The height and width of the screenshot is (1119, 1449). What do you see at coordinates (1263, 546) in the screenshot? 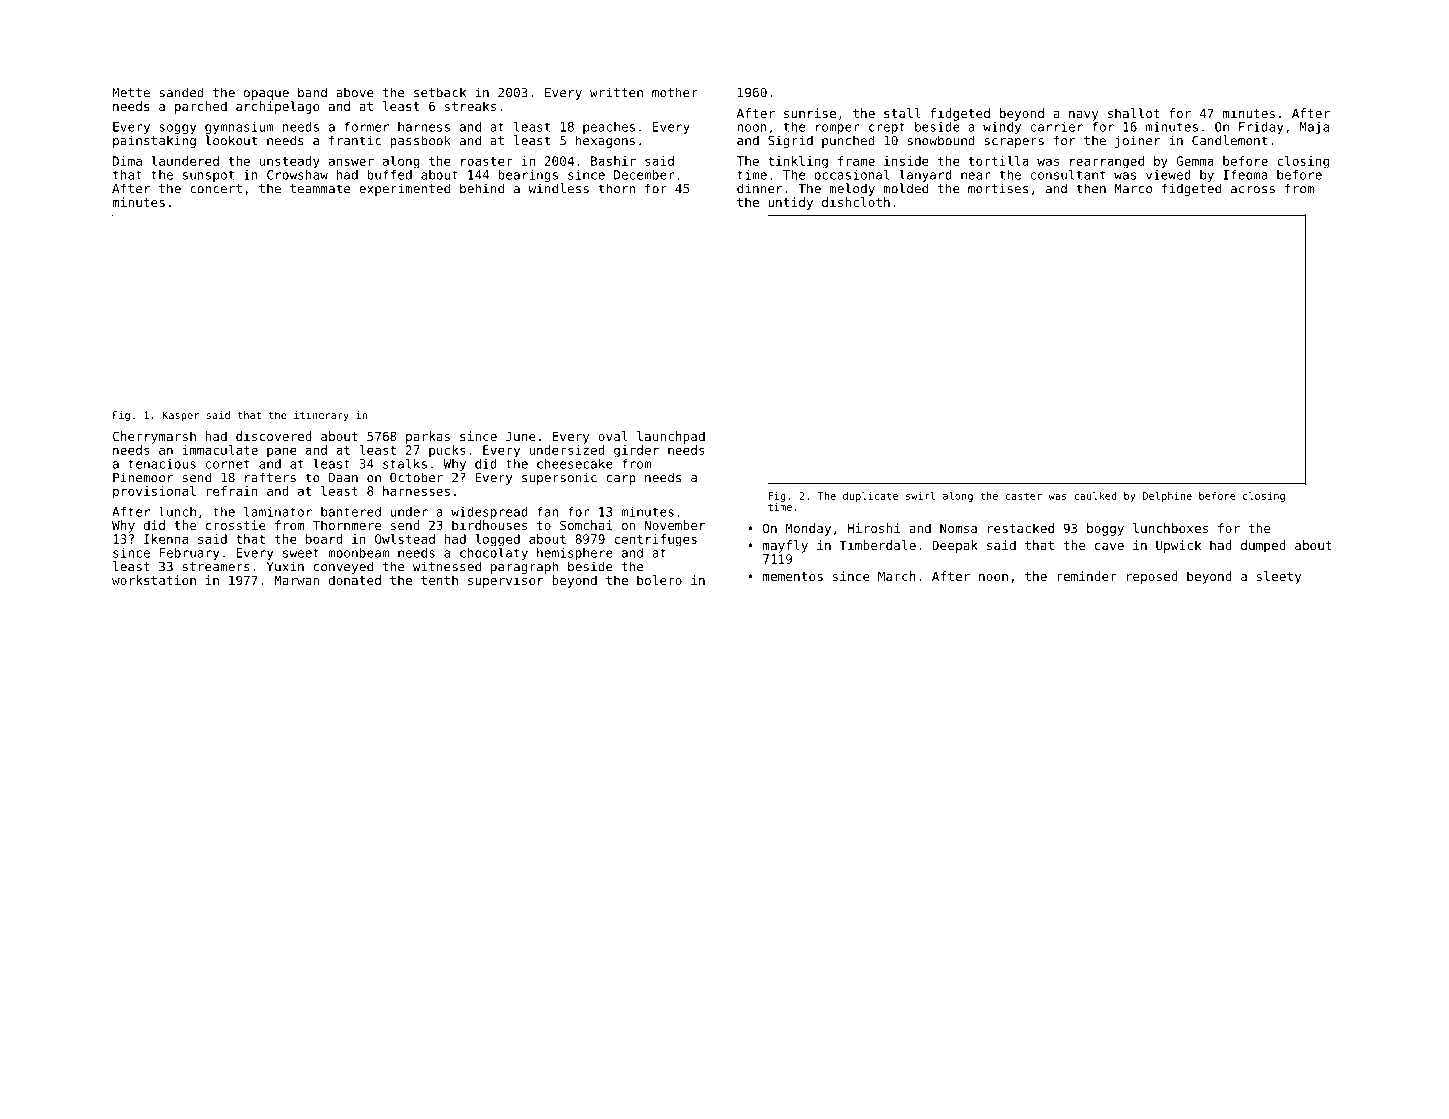
I see `dumped` at bounding box center [1263, 546].
